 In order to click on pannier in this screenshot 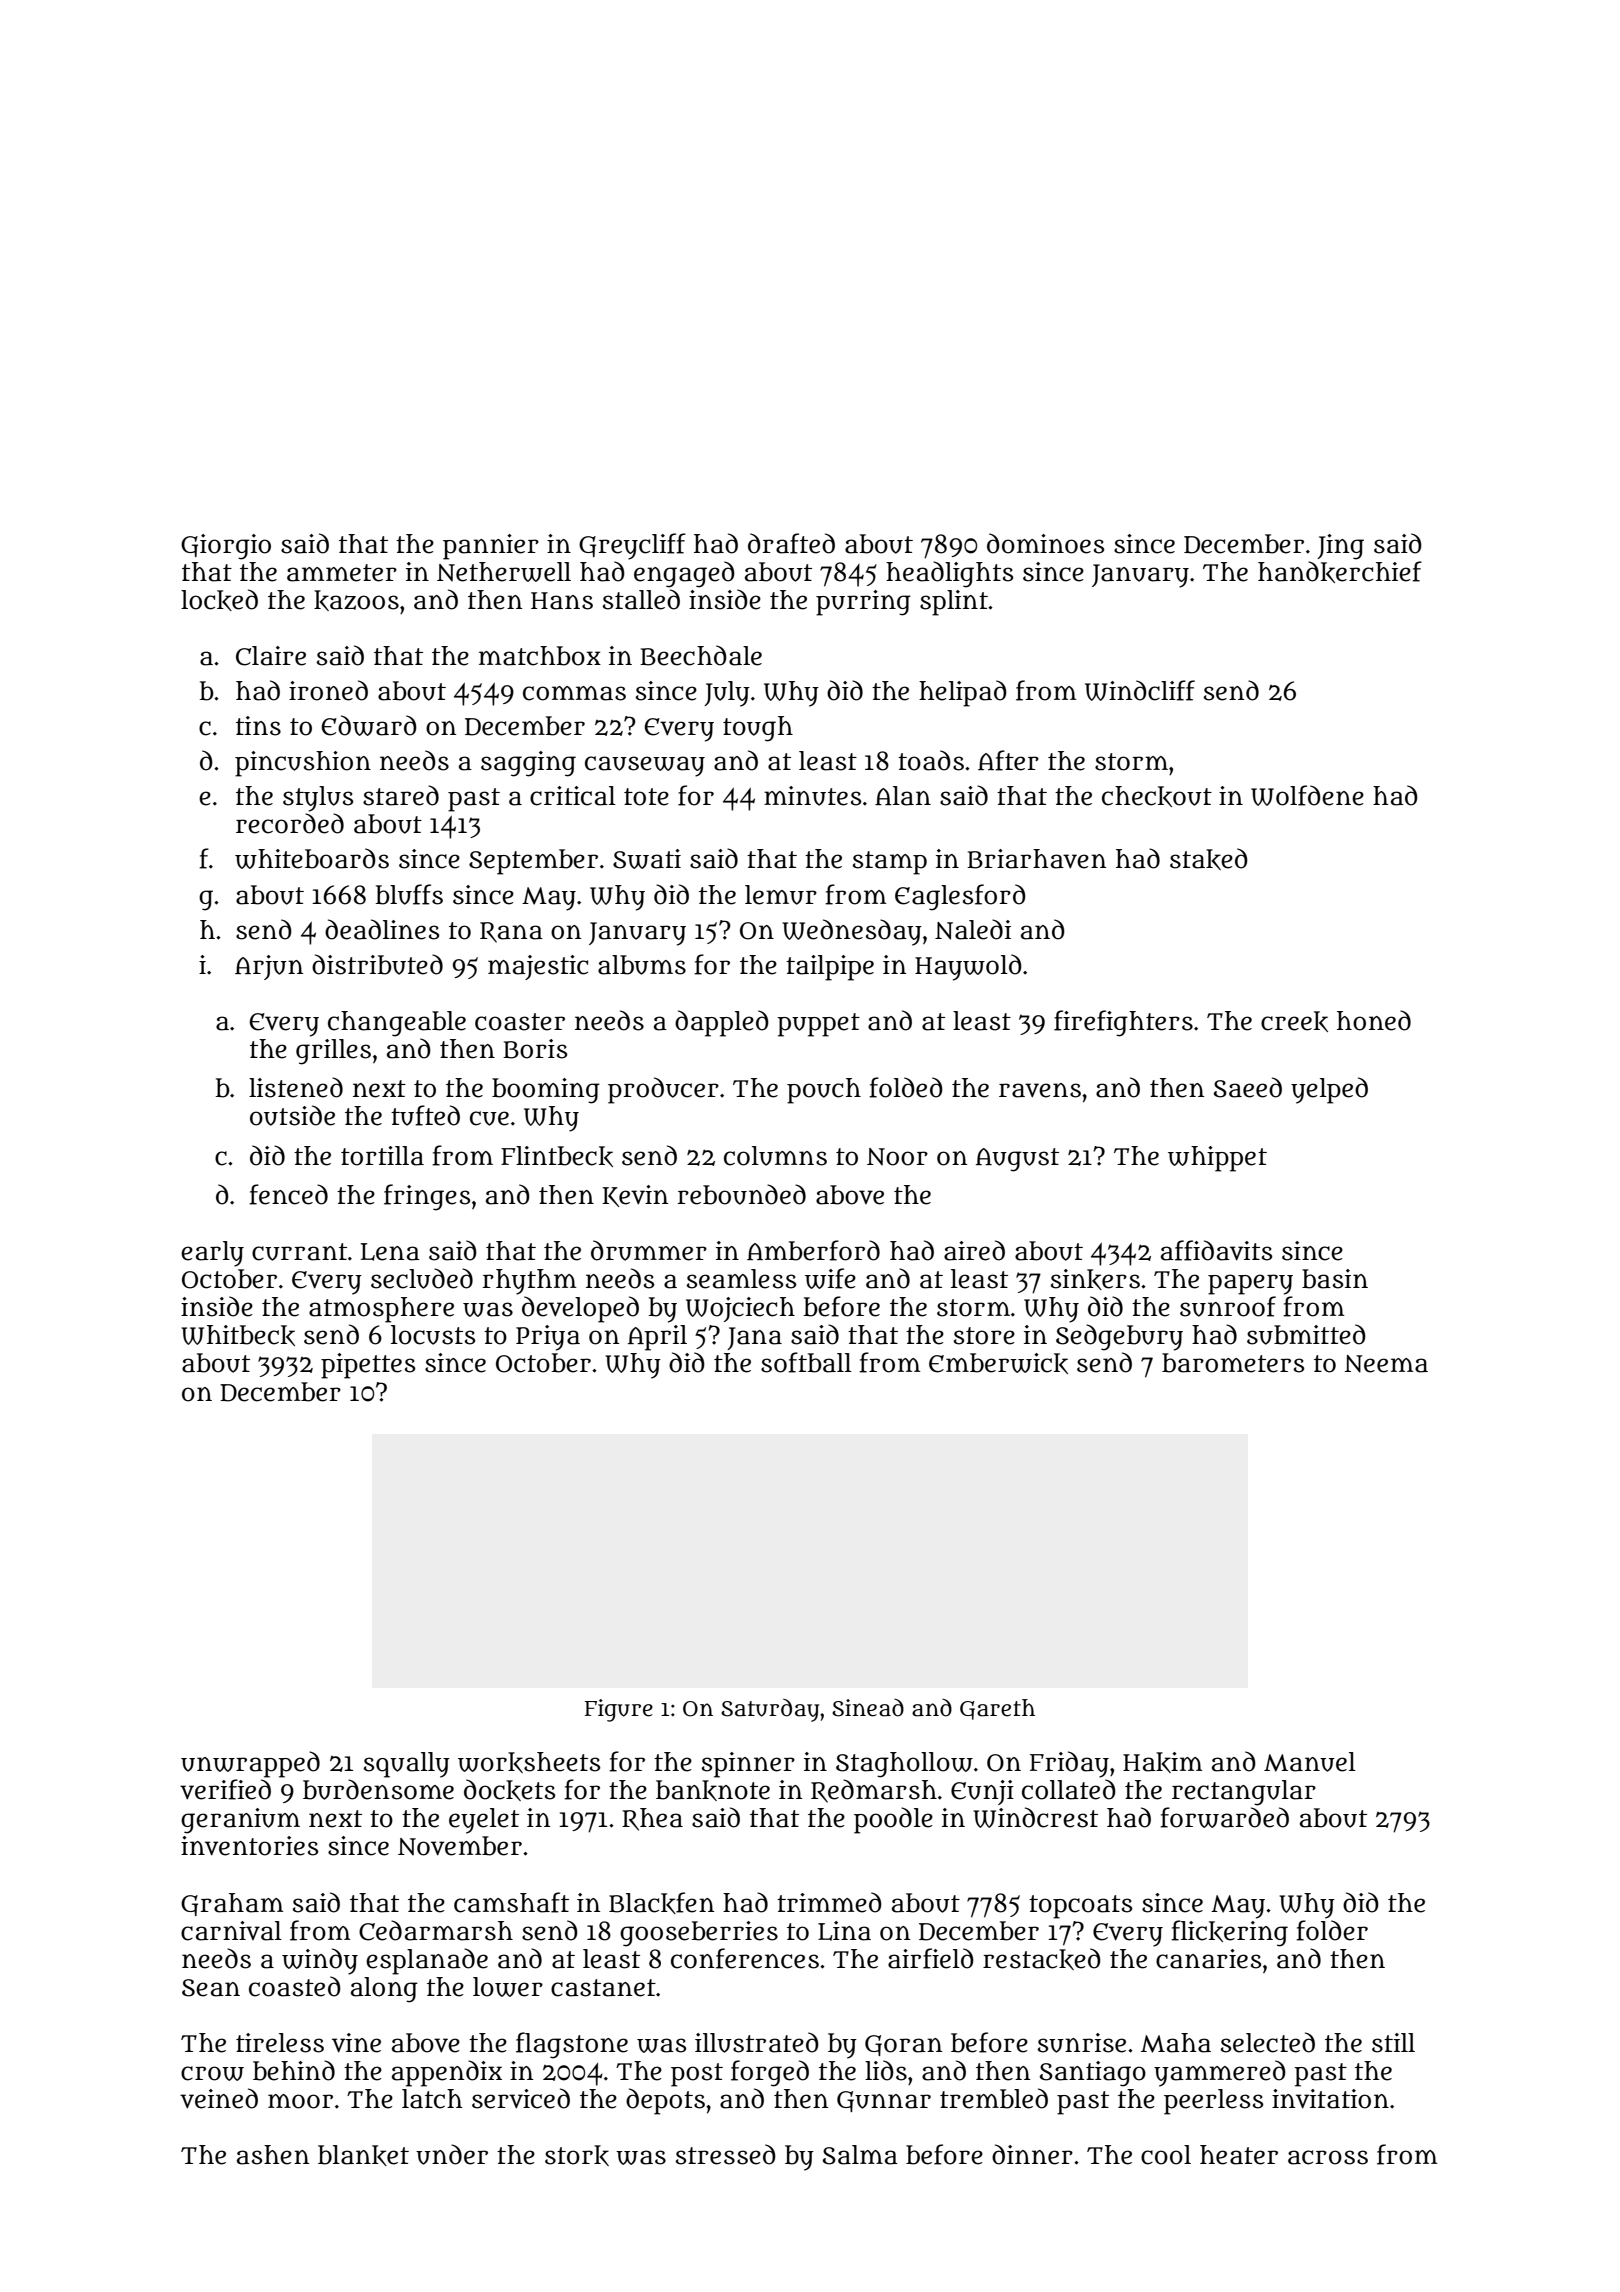, I will do `click(491, 547)`.
